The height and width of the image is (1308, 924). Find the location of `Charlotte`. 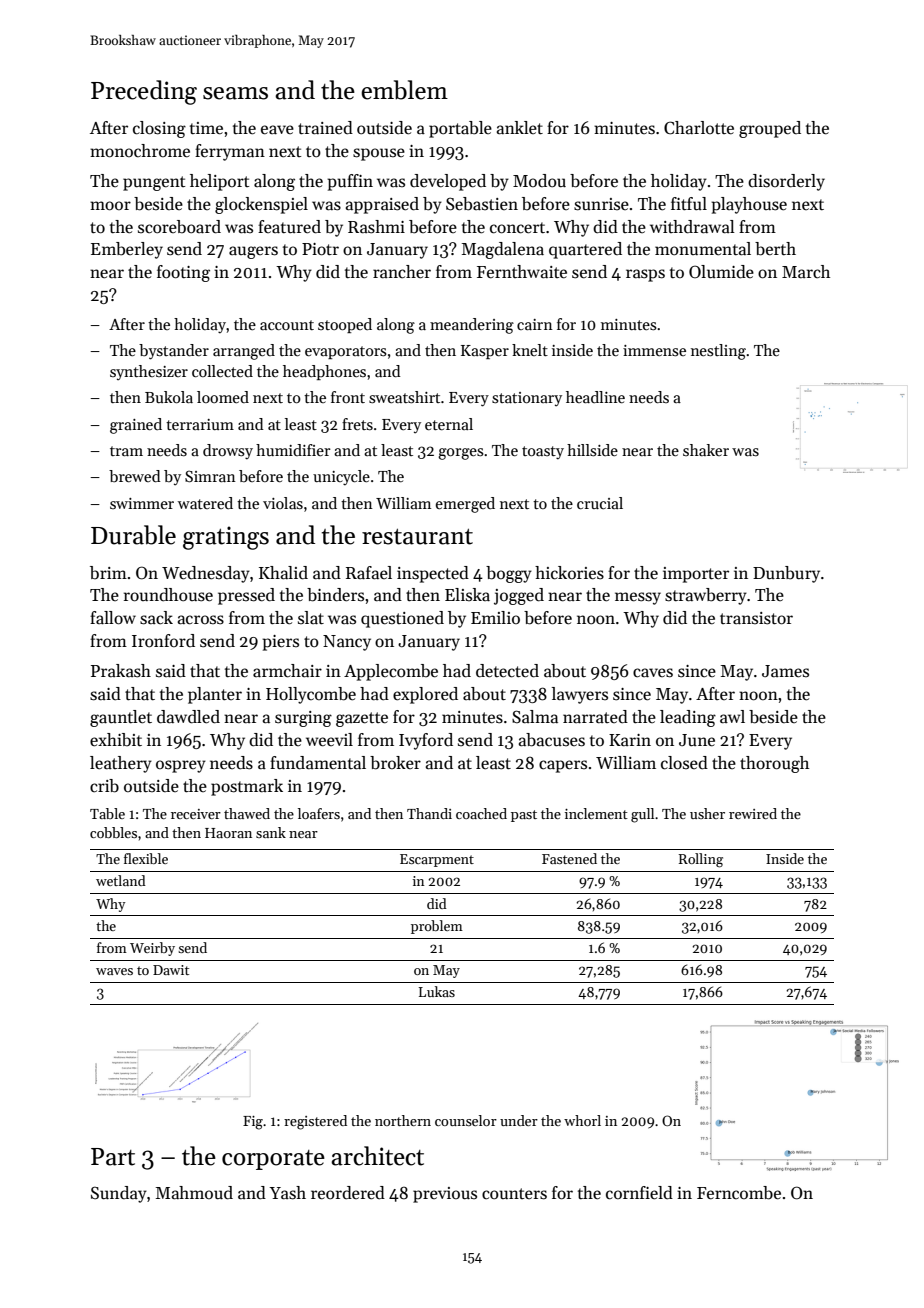

Charlotte is located at coordinates (699, 128).
